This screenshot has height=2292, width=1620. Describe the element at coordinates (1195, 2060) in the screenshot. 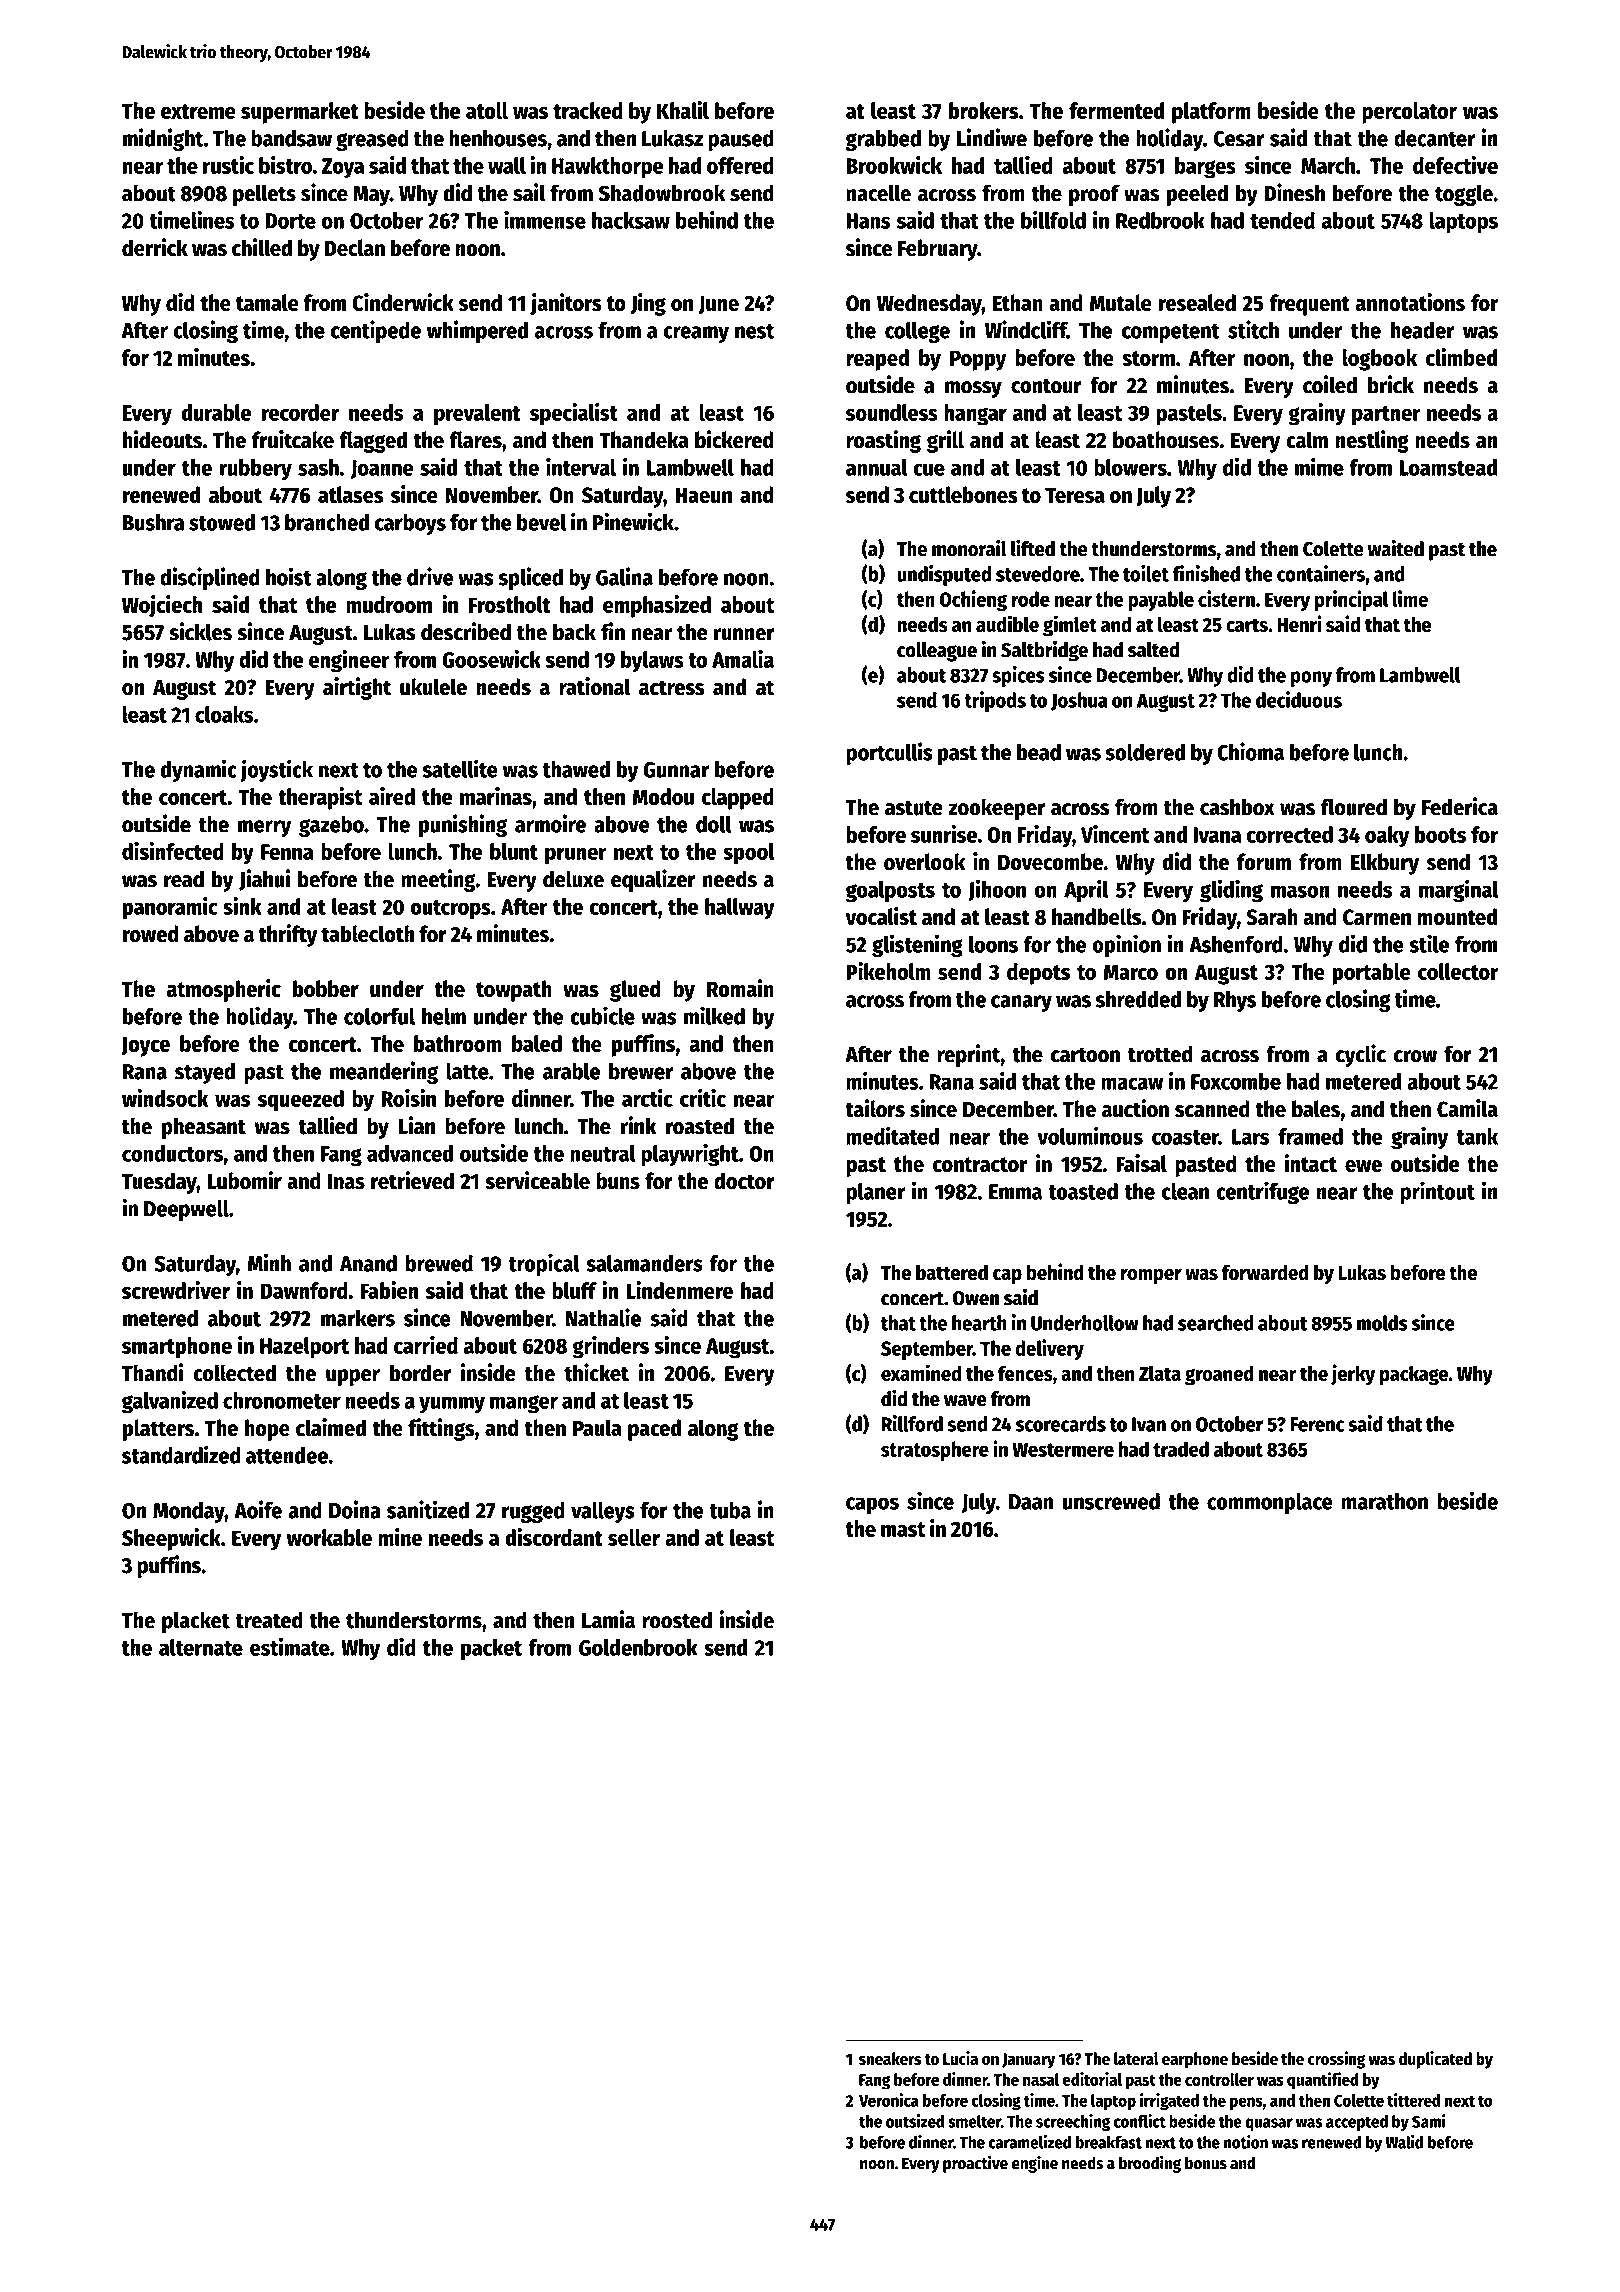

I see `earphone` at that location.
